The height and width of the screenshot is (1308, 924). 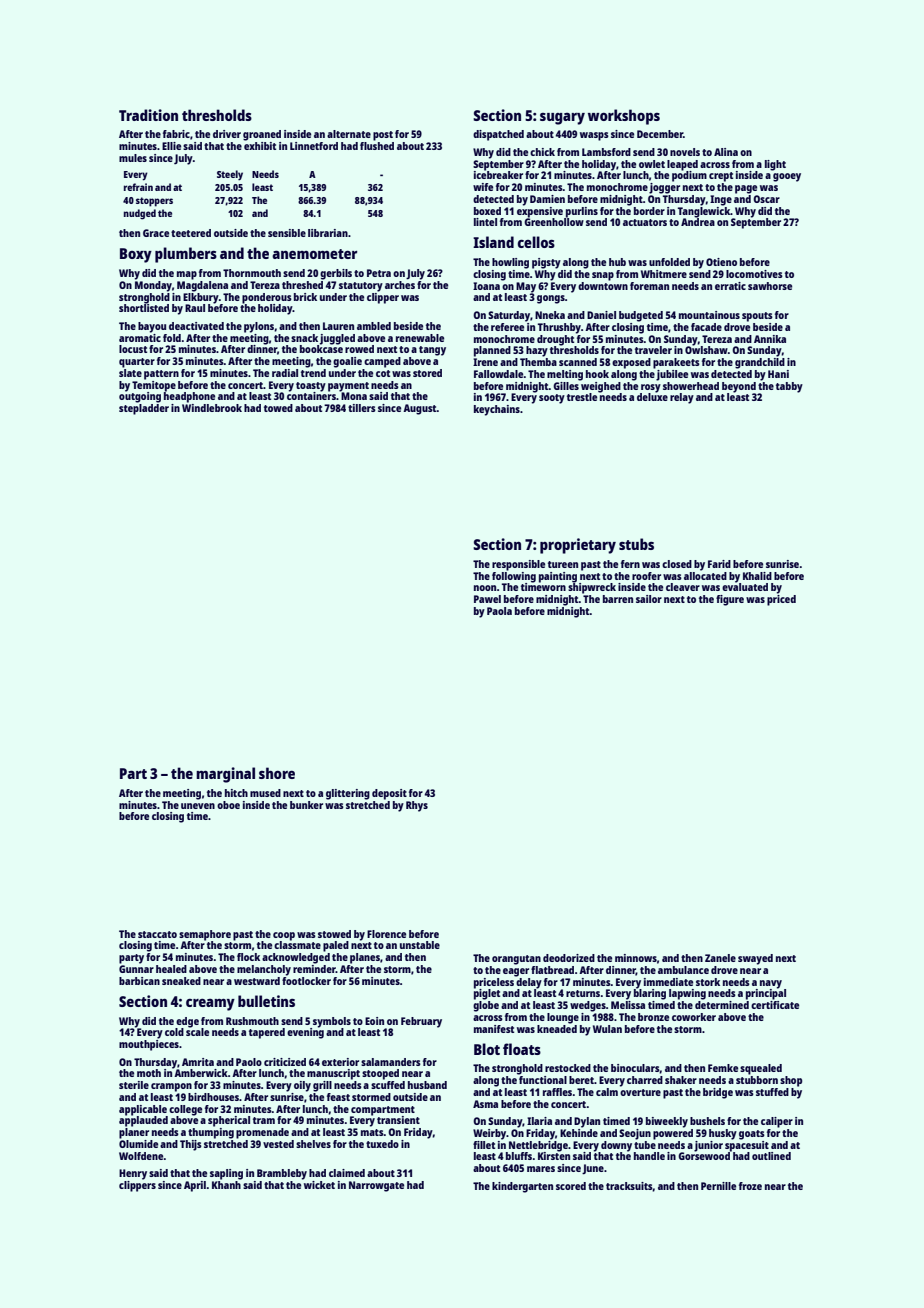 I want to click on semaphore, so click(x=205, y=935).
